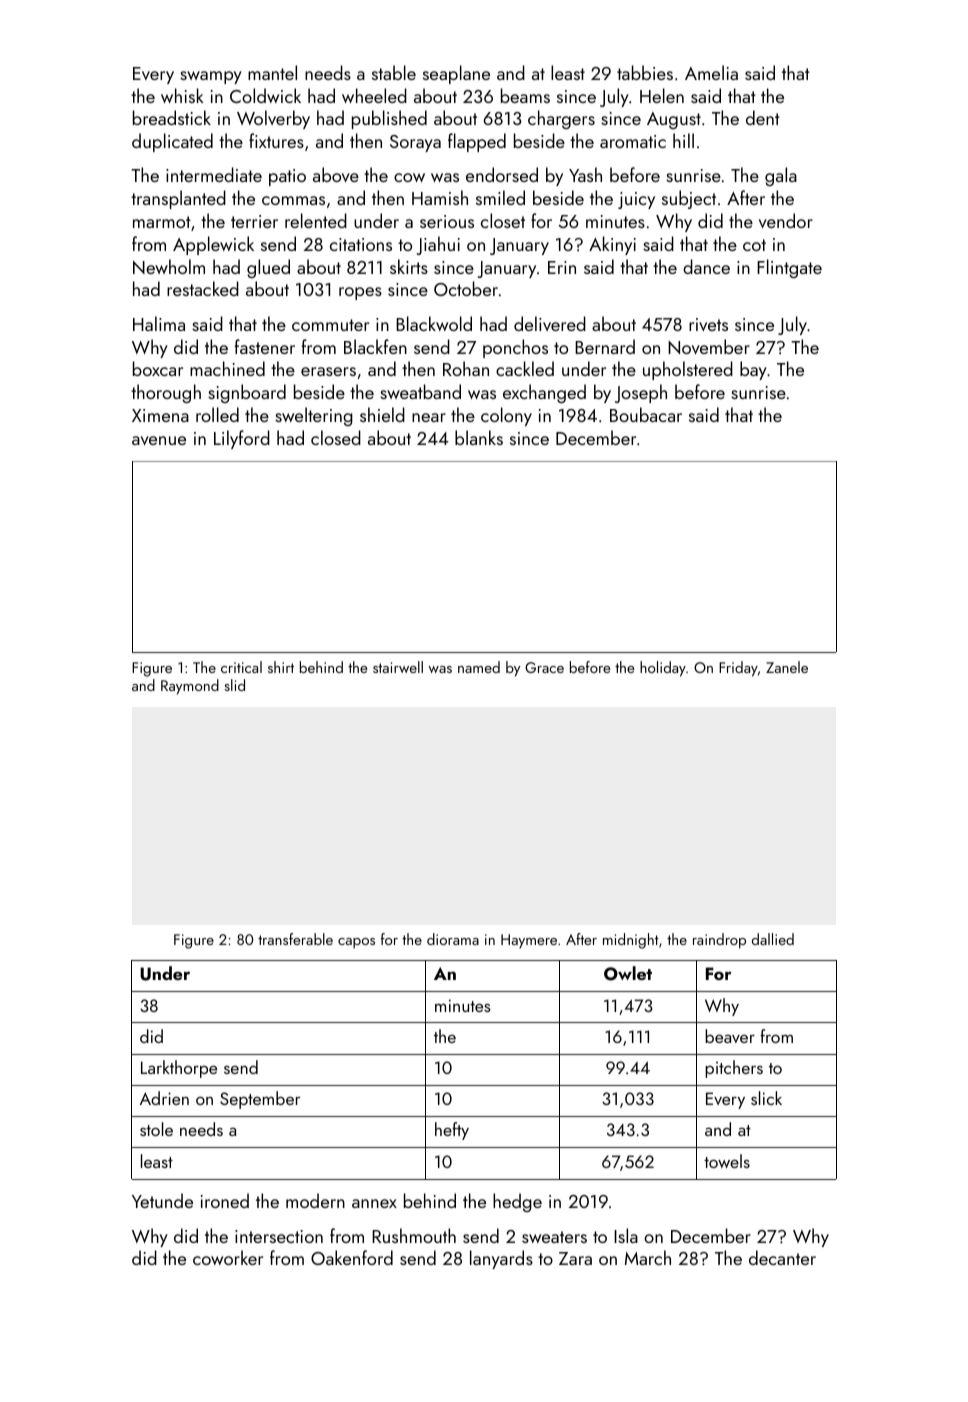 This screenshot has height=1402, width=968. What do you see at coordinates (456, 74) in the screenshot?
I see `seaplane` at bounding box center [456, 74].
